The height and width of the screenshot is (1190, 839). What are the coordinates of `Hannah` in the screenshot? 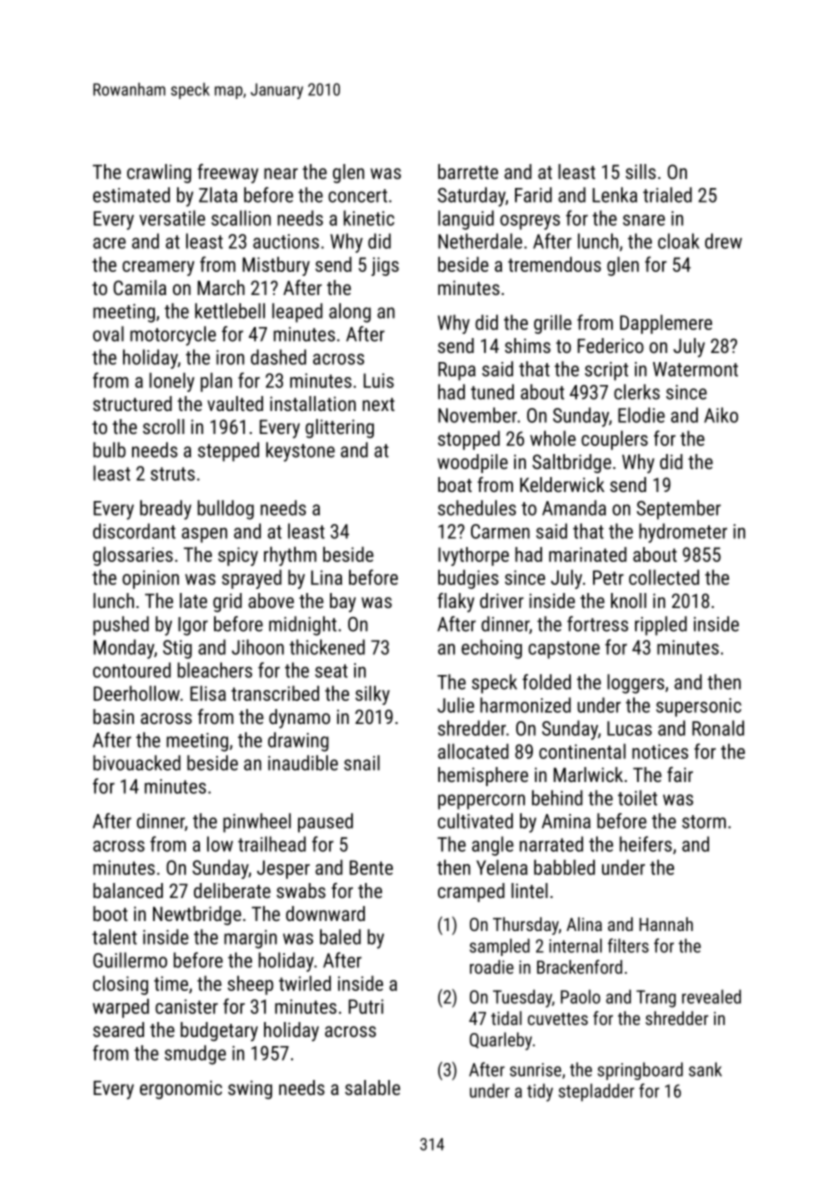 It's located at (666, 924).
